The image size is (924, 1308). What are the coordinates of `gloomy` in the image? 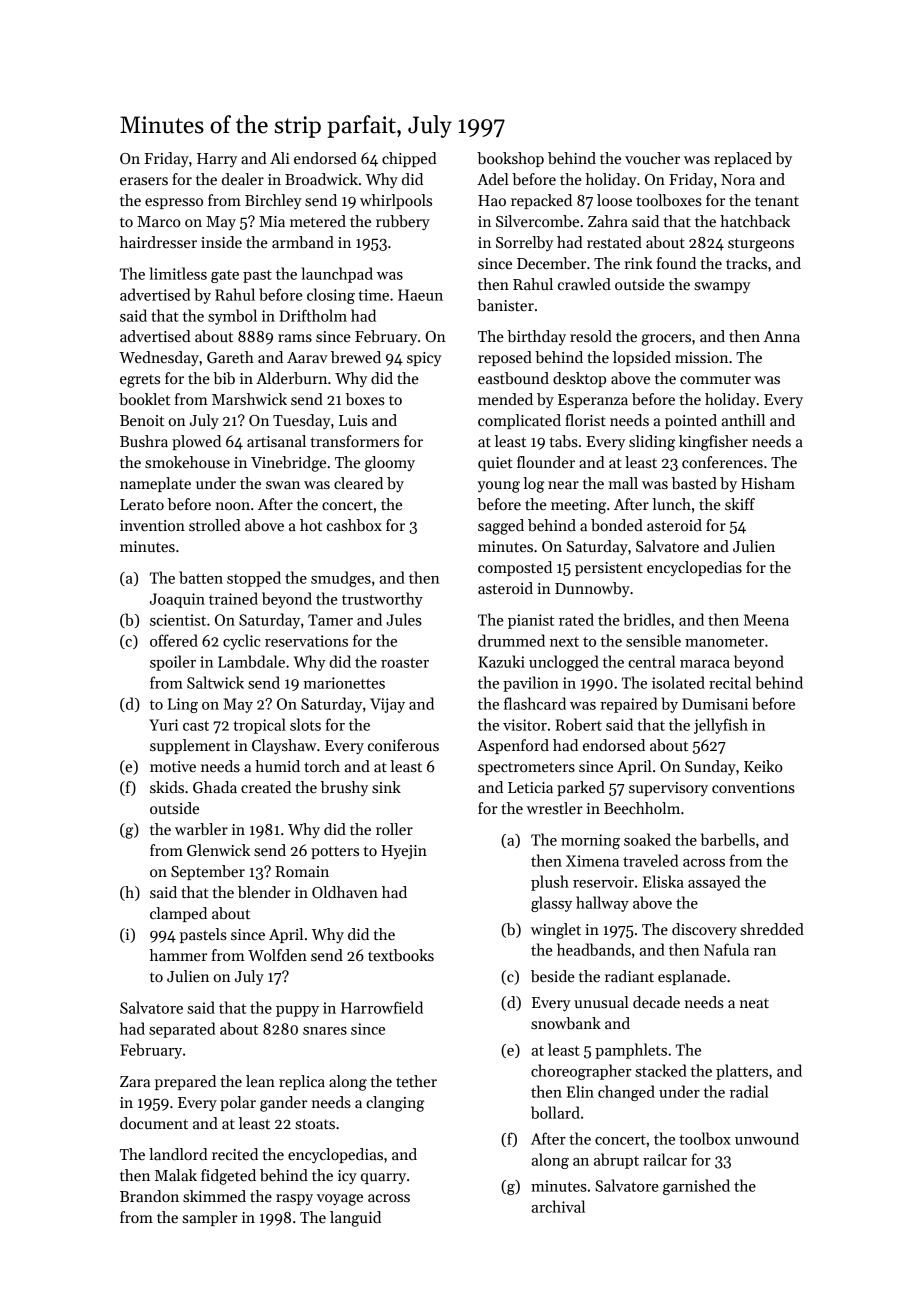 It's located at (390, 464).
